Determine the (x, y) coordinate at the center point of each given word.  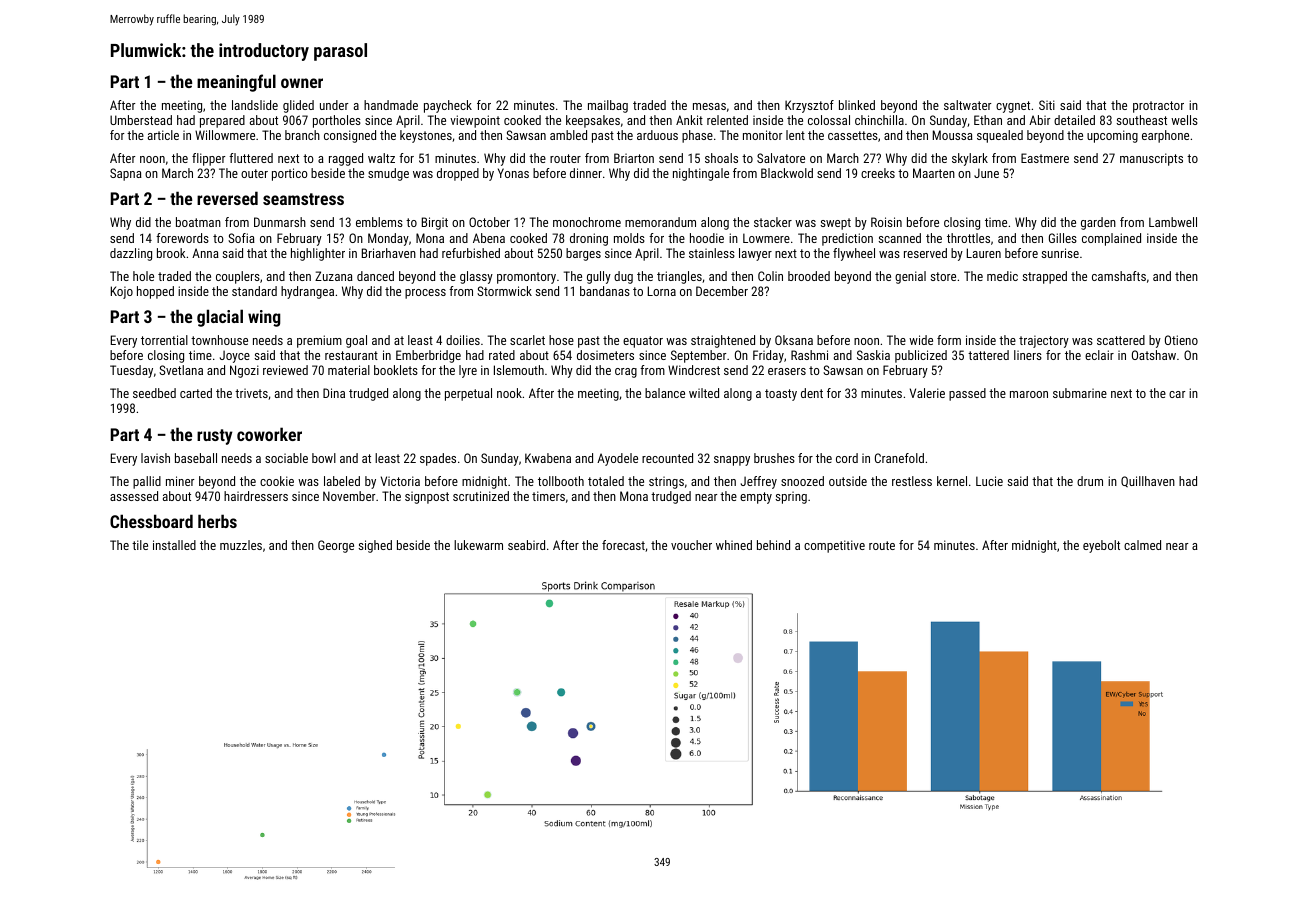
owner (302, 83)
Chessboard (151, 521)
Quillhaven (1148, 482)
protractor (1158, 107)
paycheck (448, 106)
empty (756, 498)
